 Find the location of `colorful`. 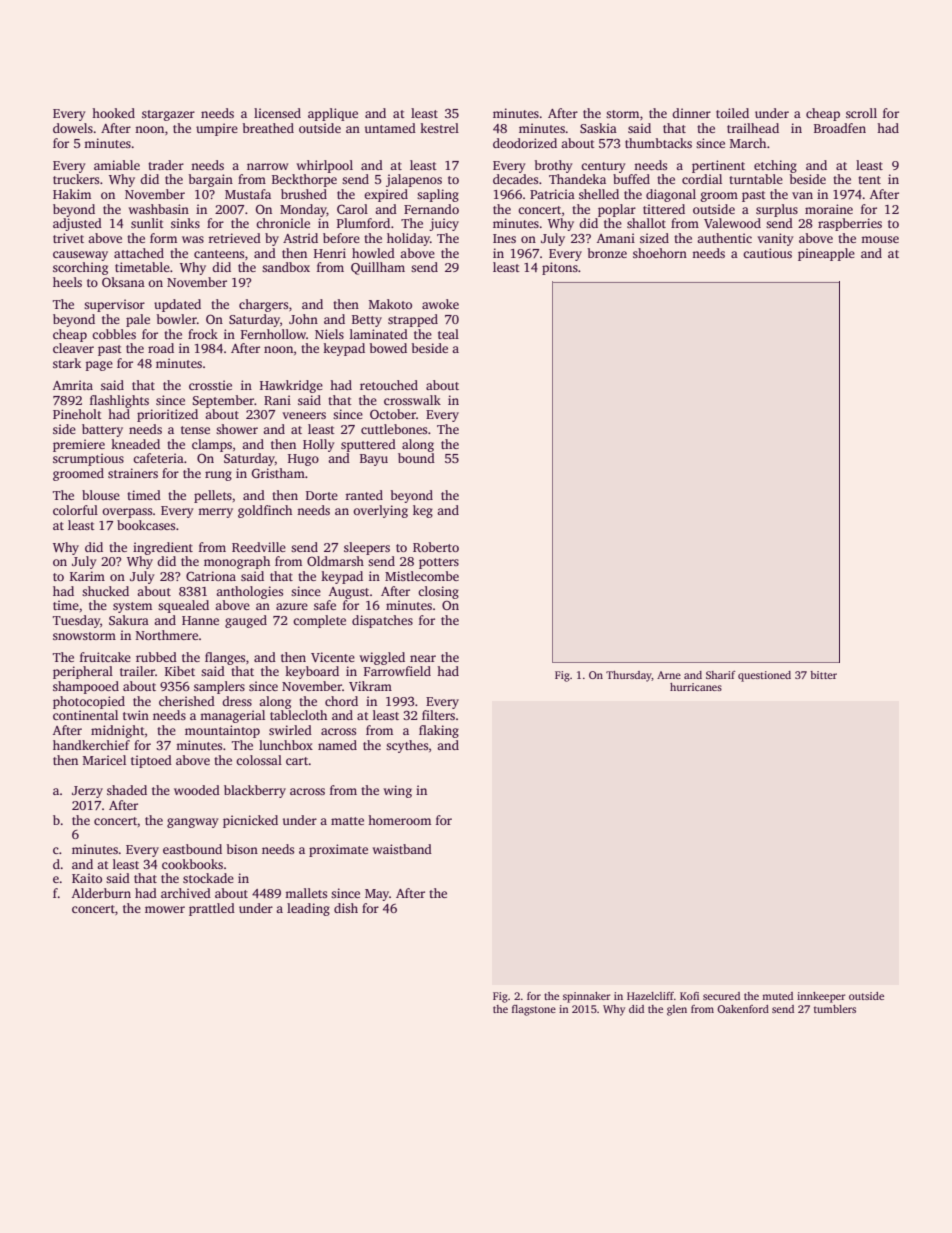

colorful is located at coordinates (75, 510).
